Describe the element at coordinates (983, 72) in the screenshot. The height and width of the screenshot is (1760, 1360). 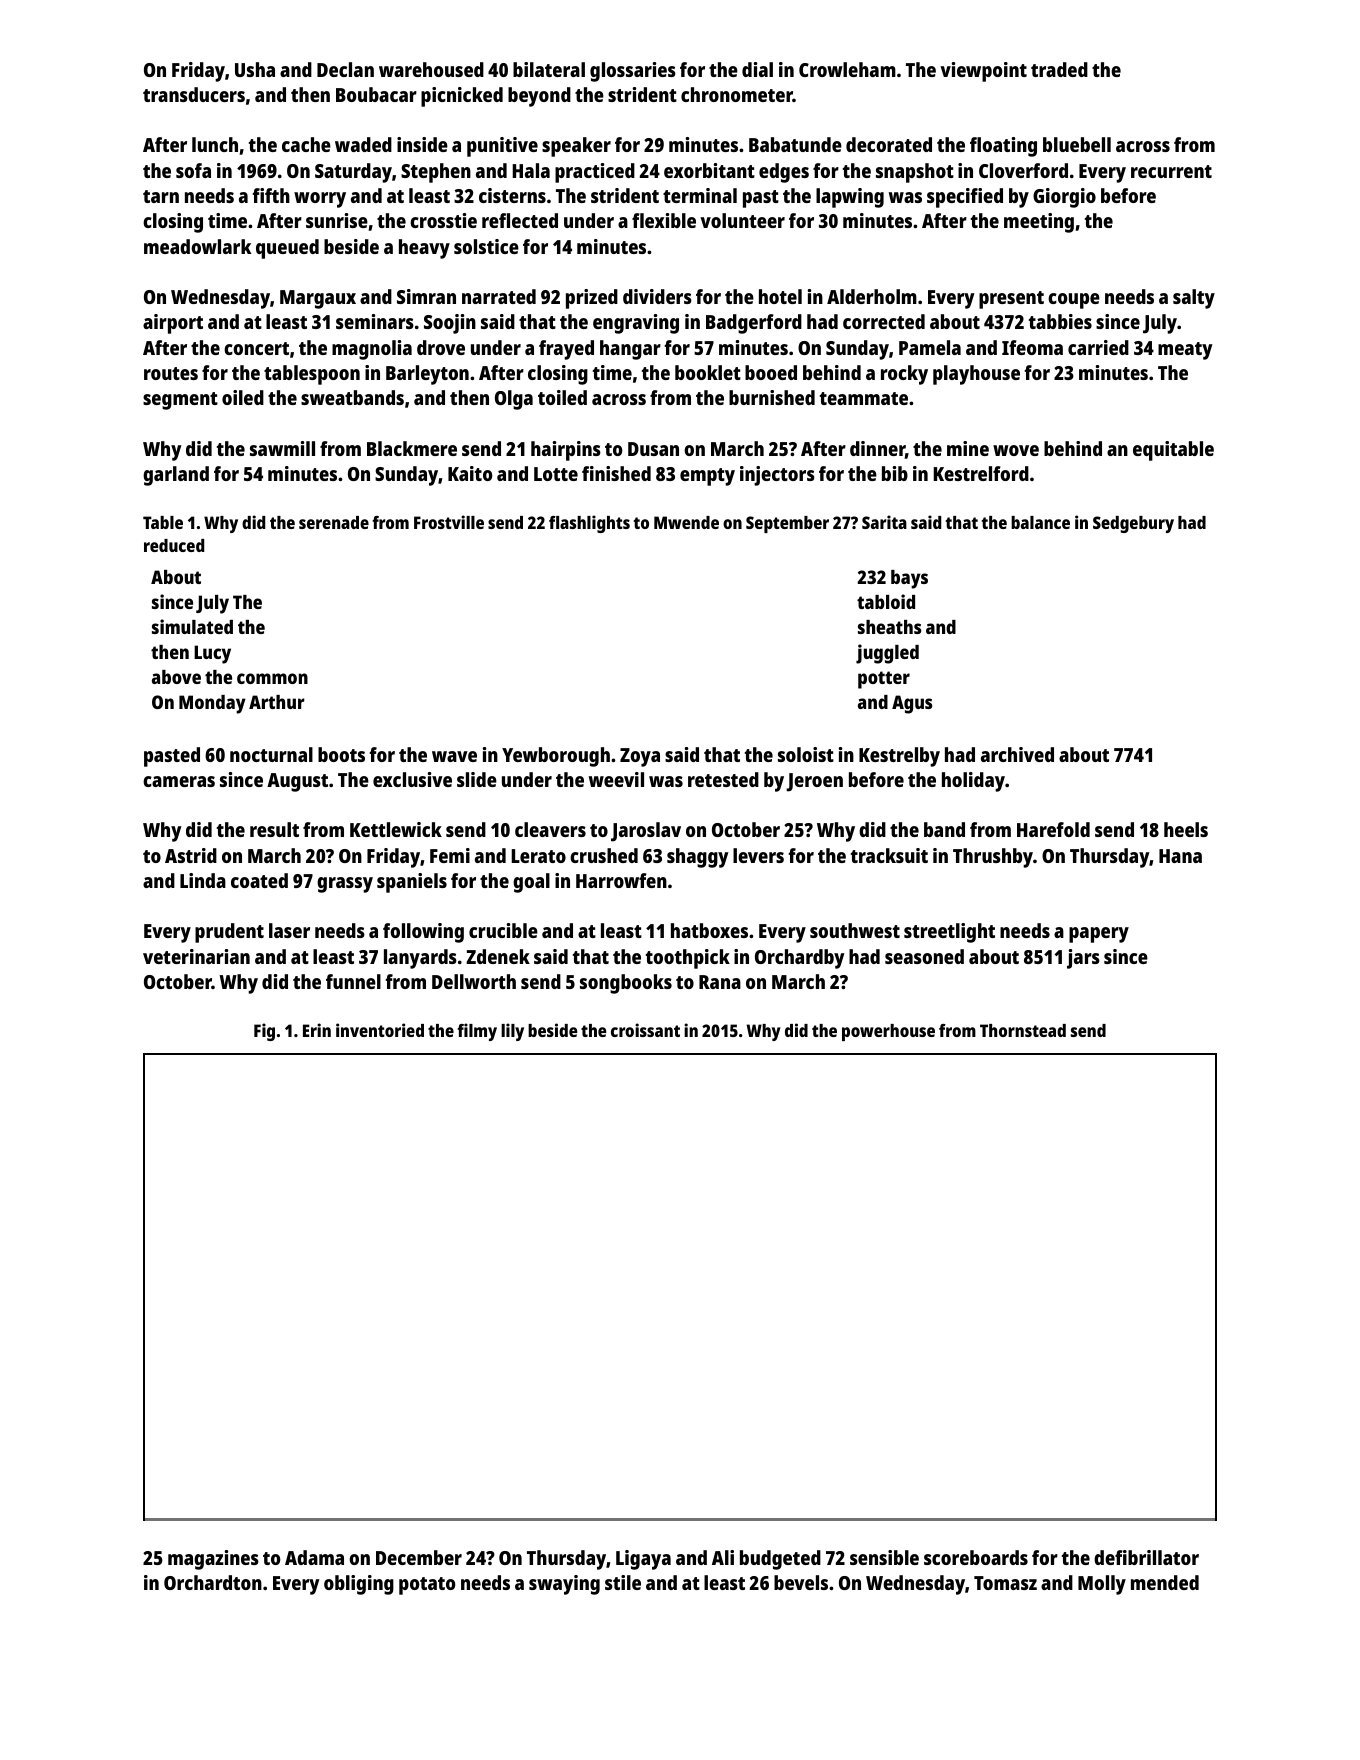
I see `viewpoint` at that location.
